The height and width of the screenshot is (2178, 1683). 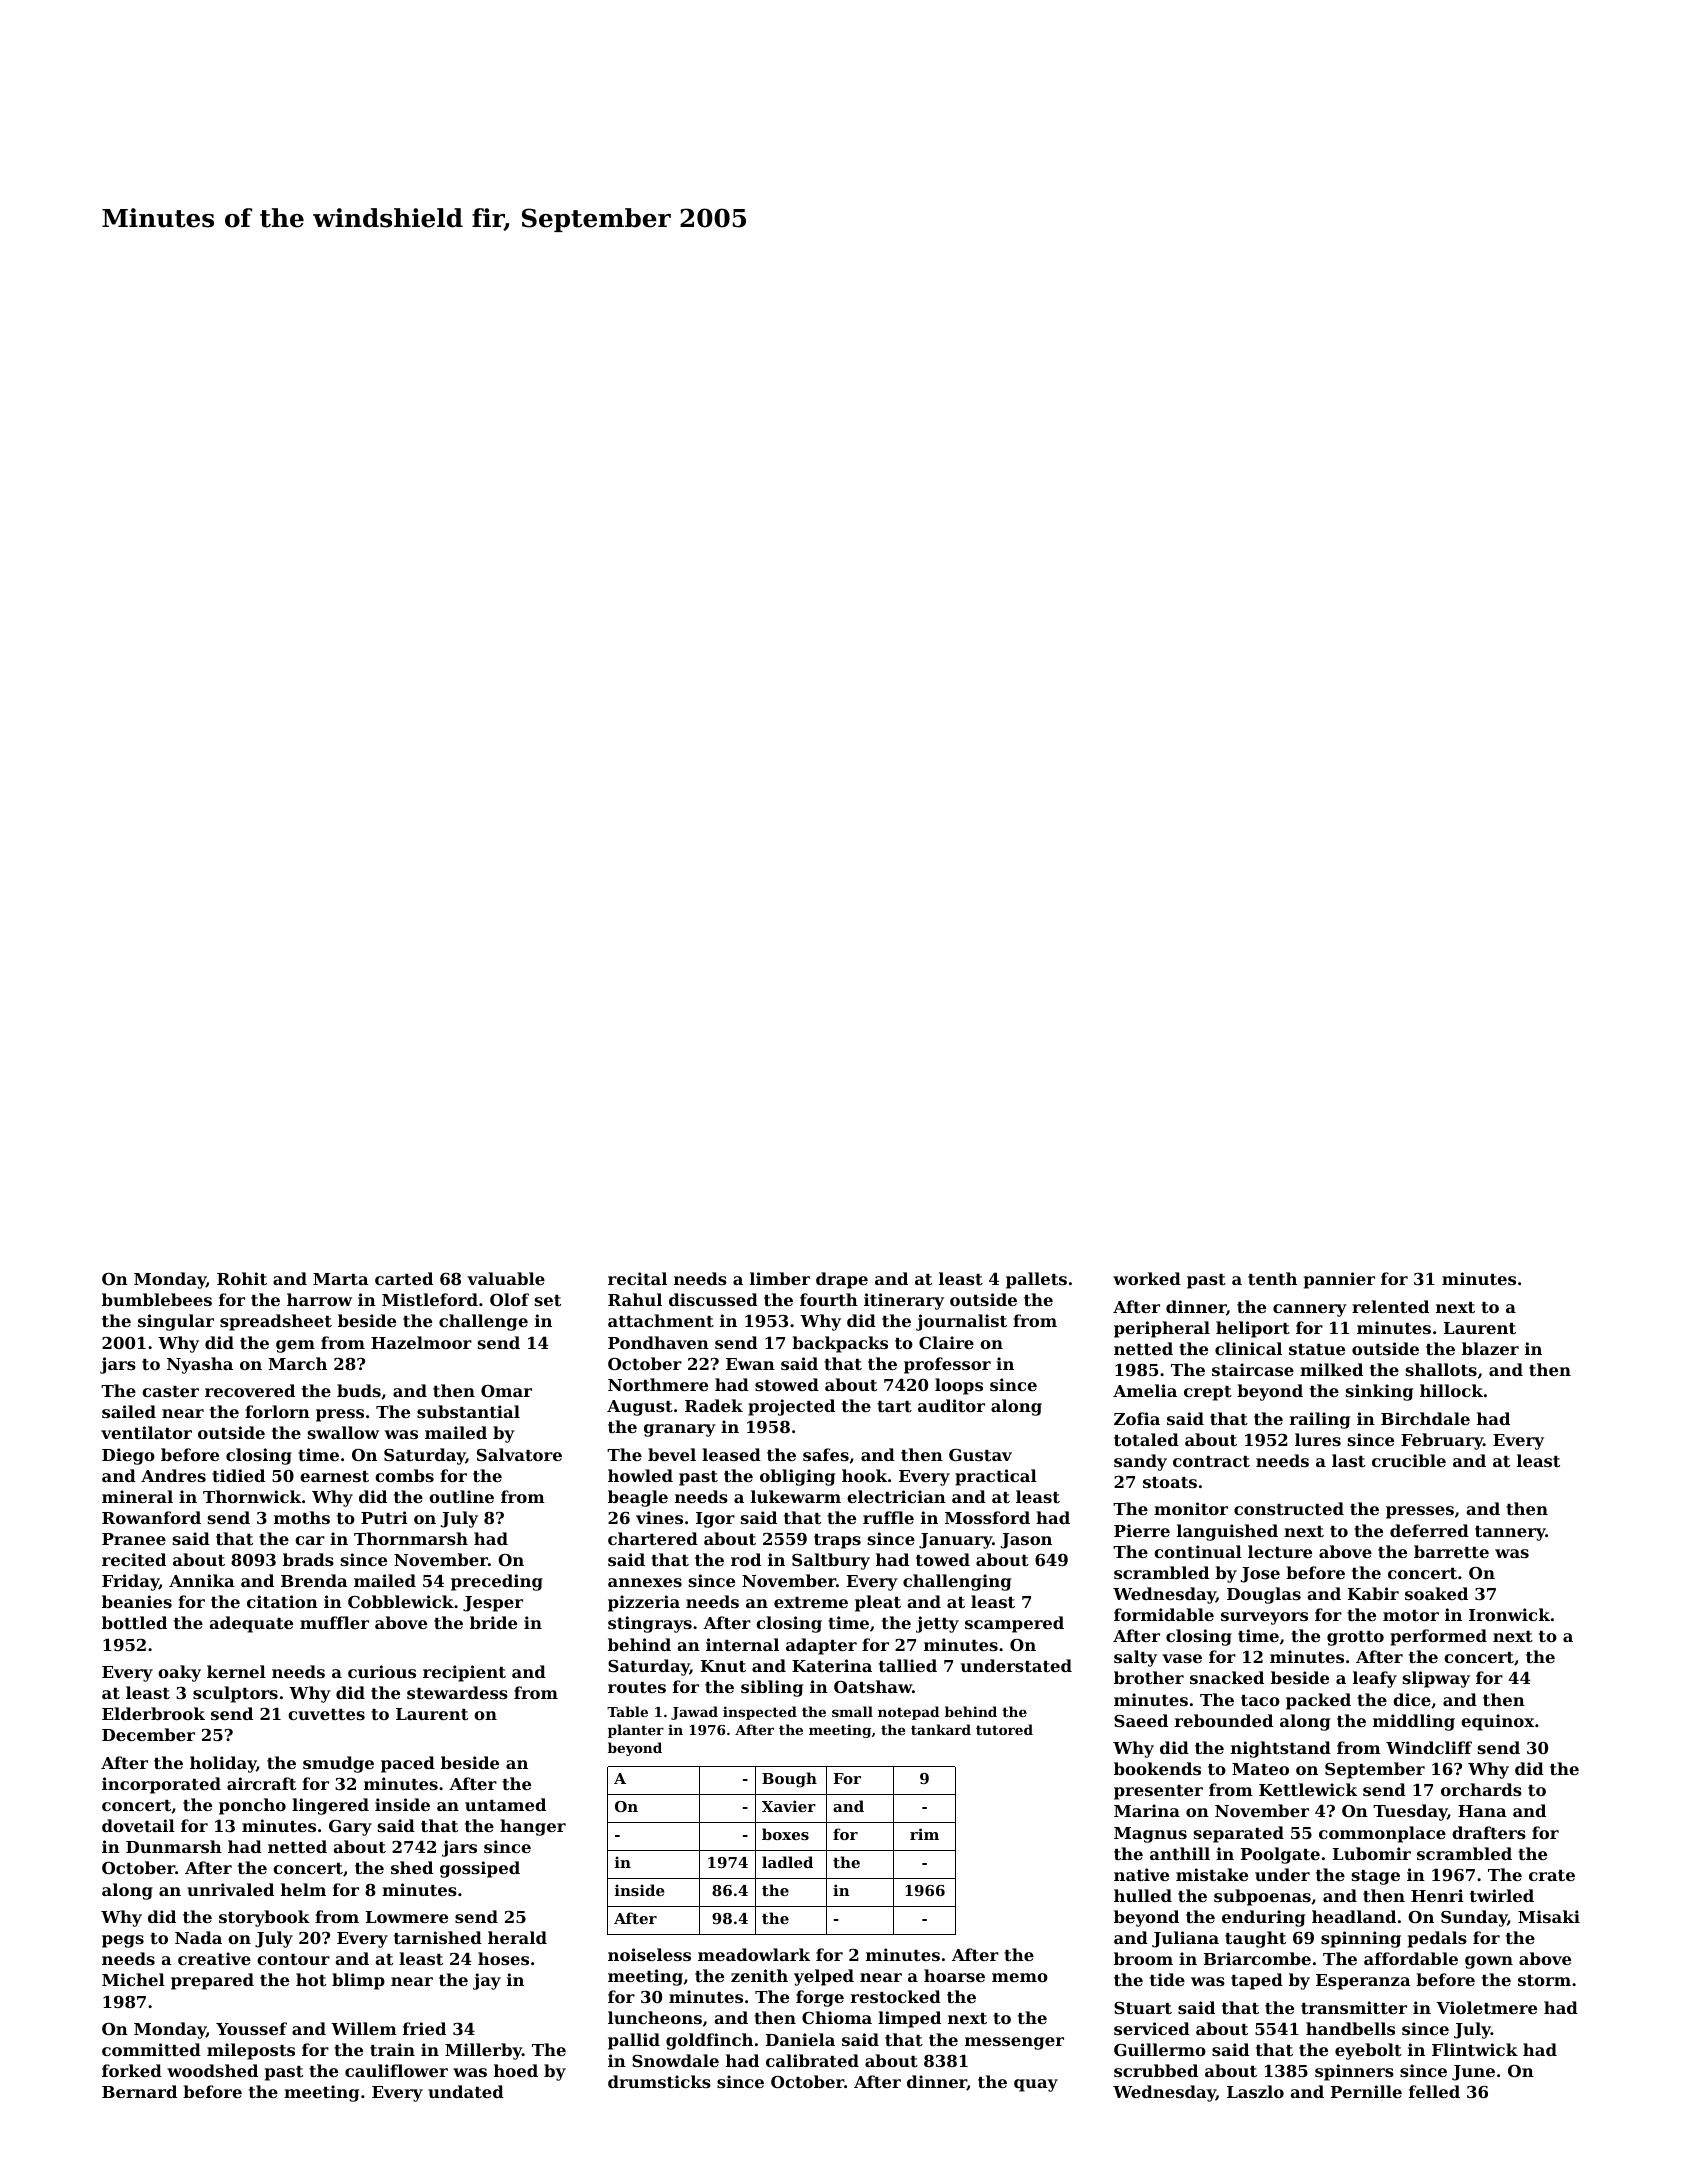 What do you see at coordinates (404, 1475) in the screenshot?
I see `combs` at bounding box center [404, 1475].
